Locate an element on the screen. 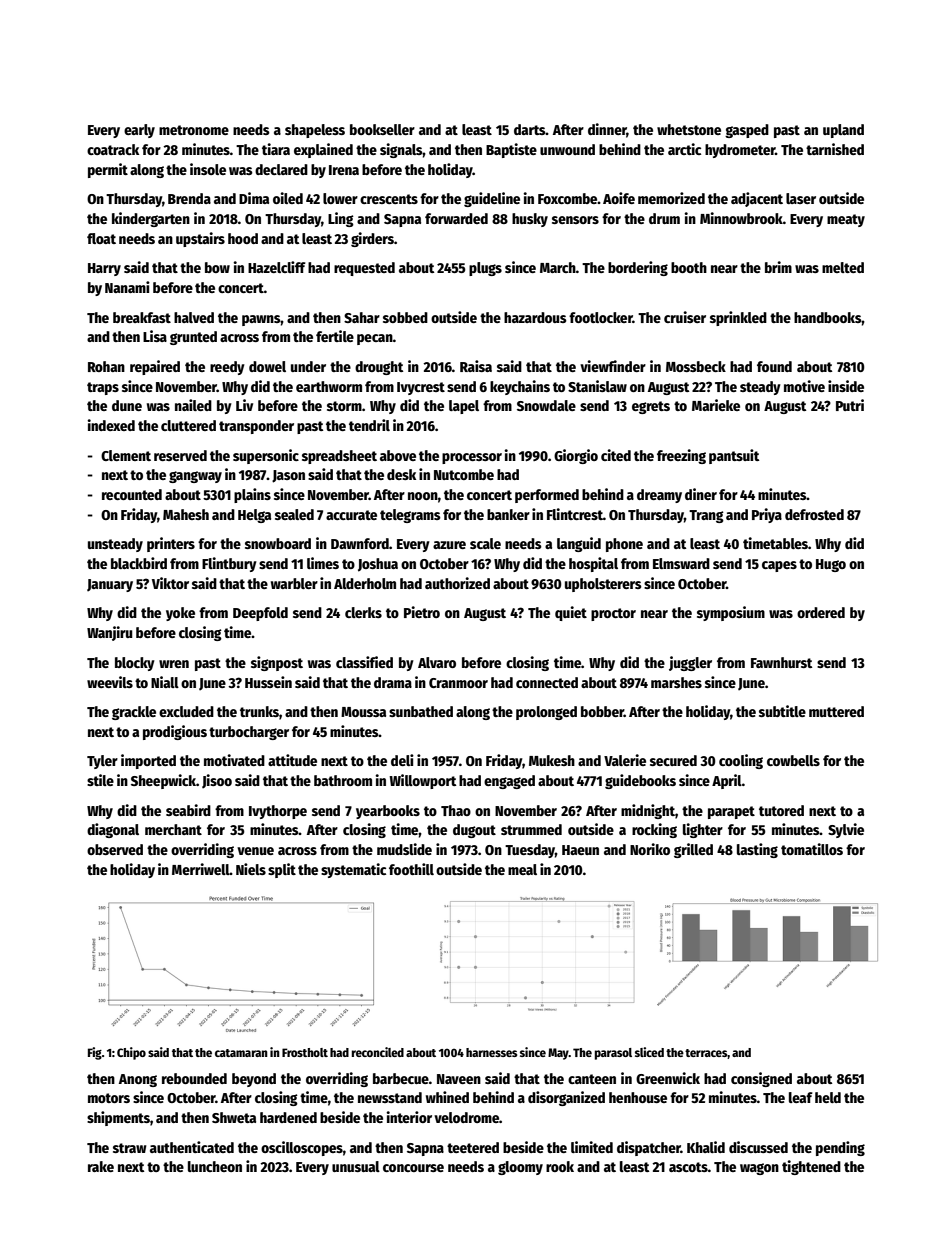 The image size is (952, 1233). Merriwell is located at coordinates (201, 869).
